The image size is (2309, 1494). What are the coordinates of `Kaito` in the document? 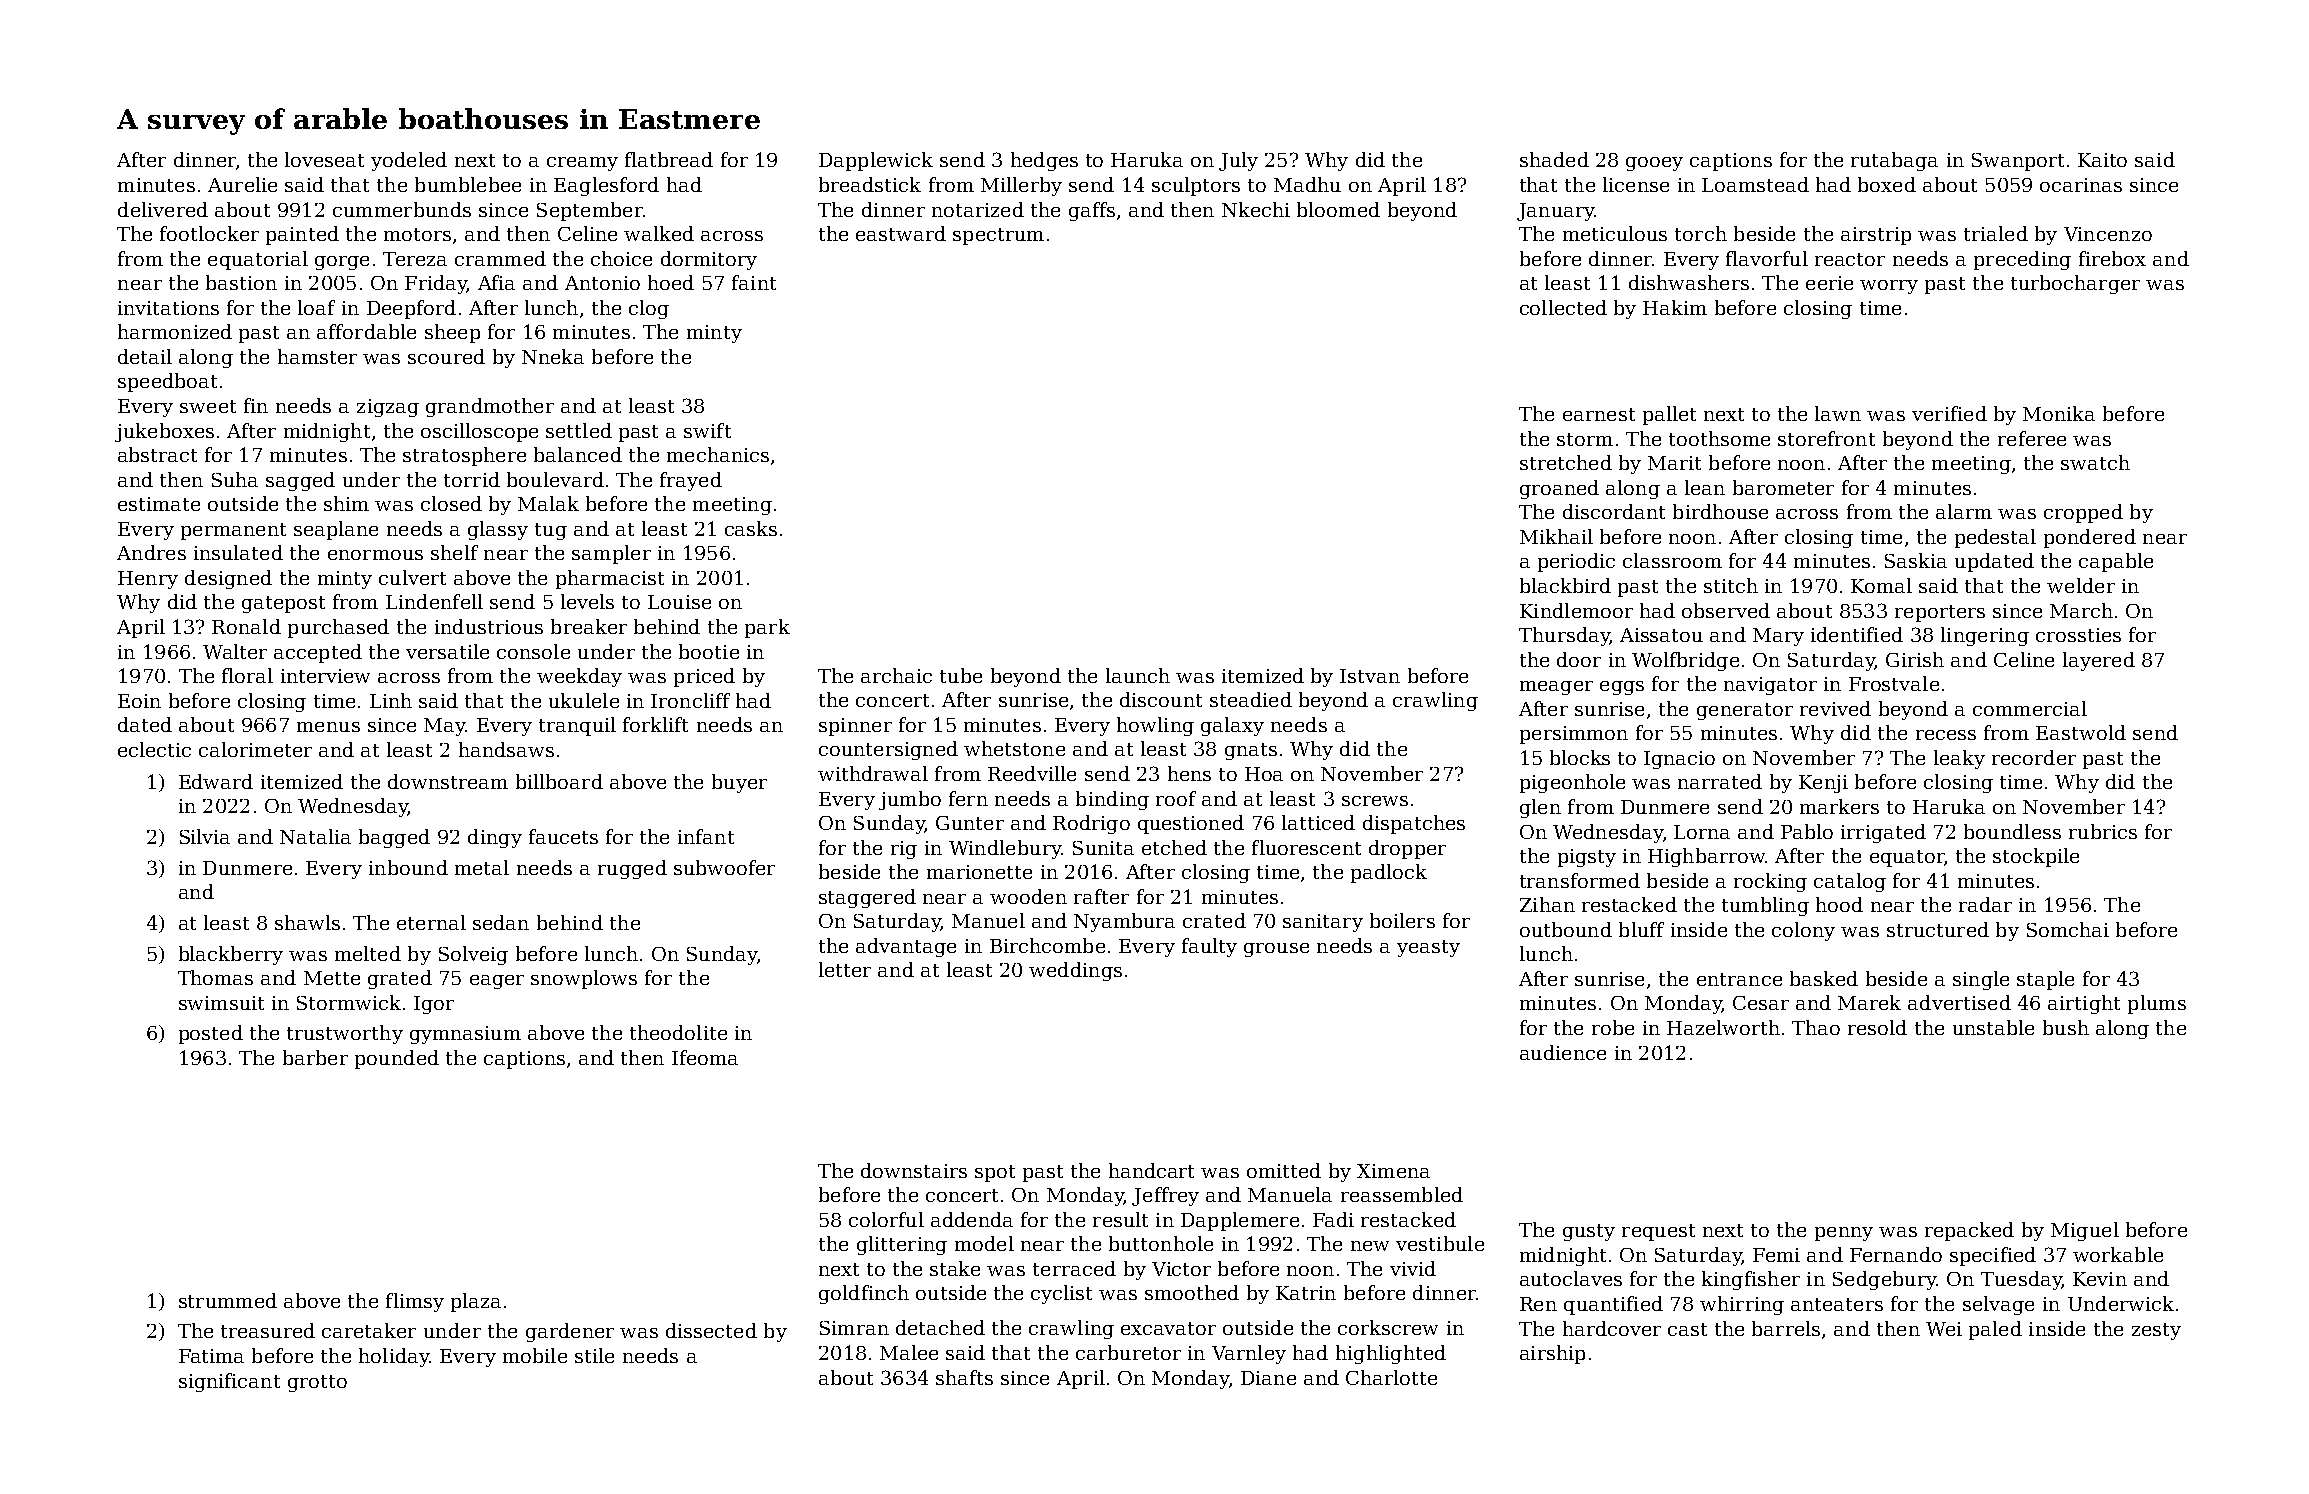 It's located at (2102, 160).
